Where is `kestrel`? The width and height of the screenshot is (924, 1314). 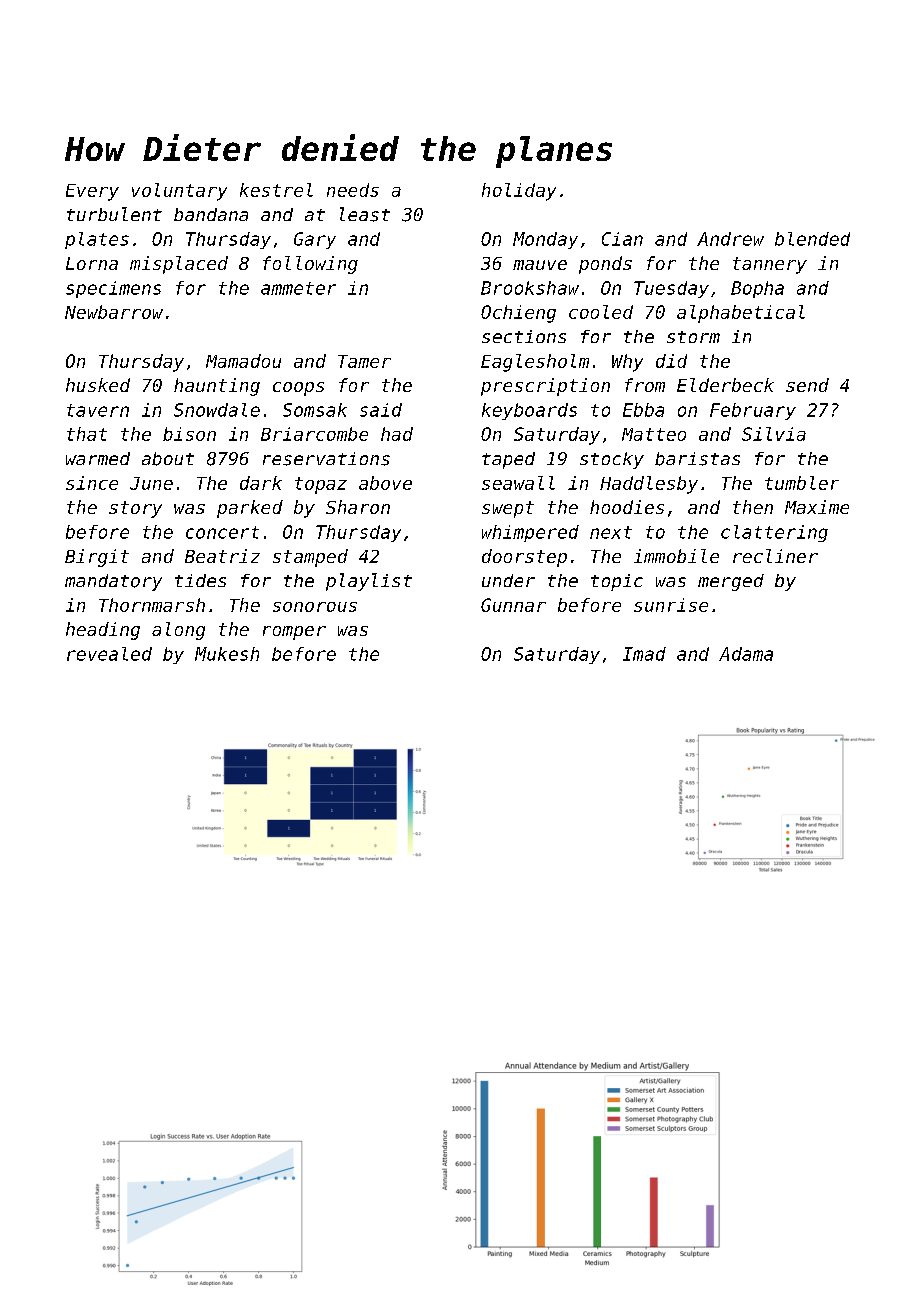 kestrel is located at coordinates (276, 190).
